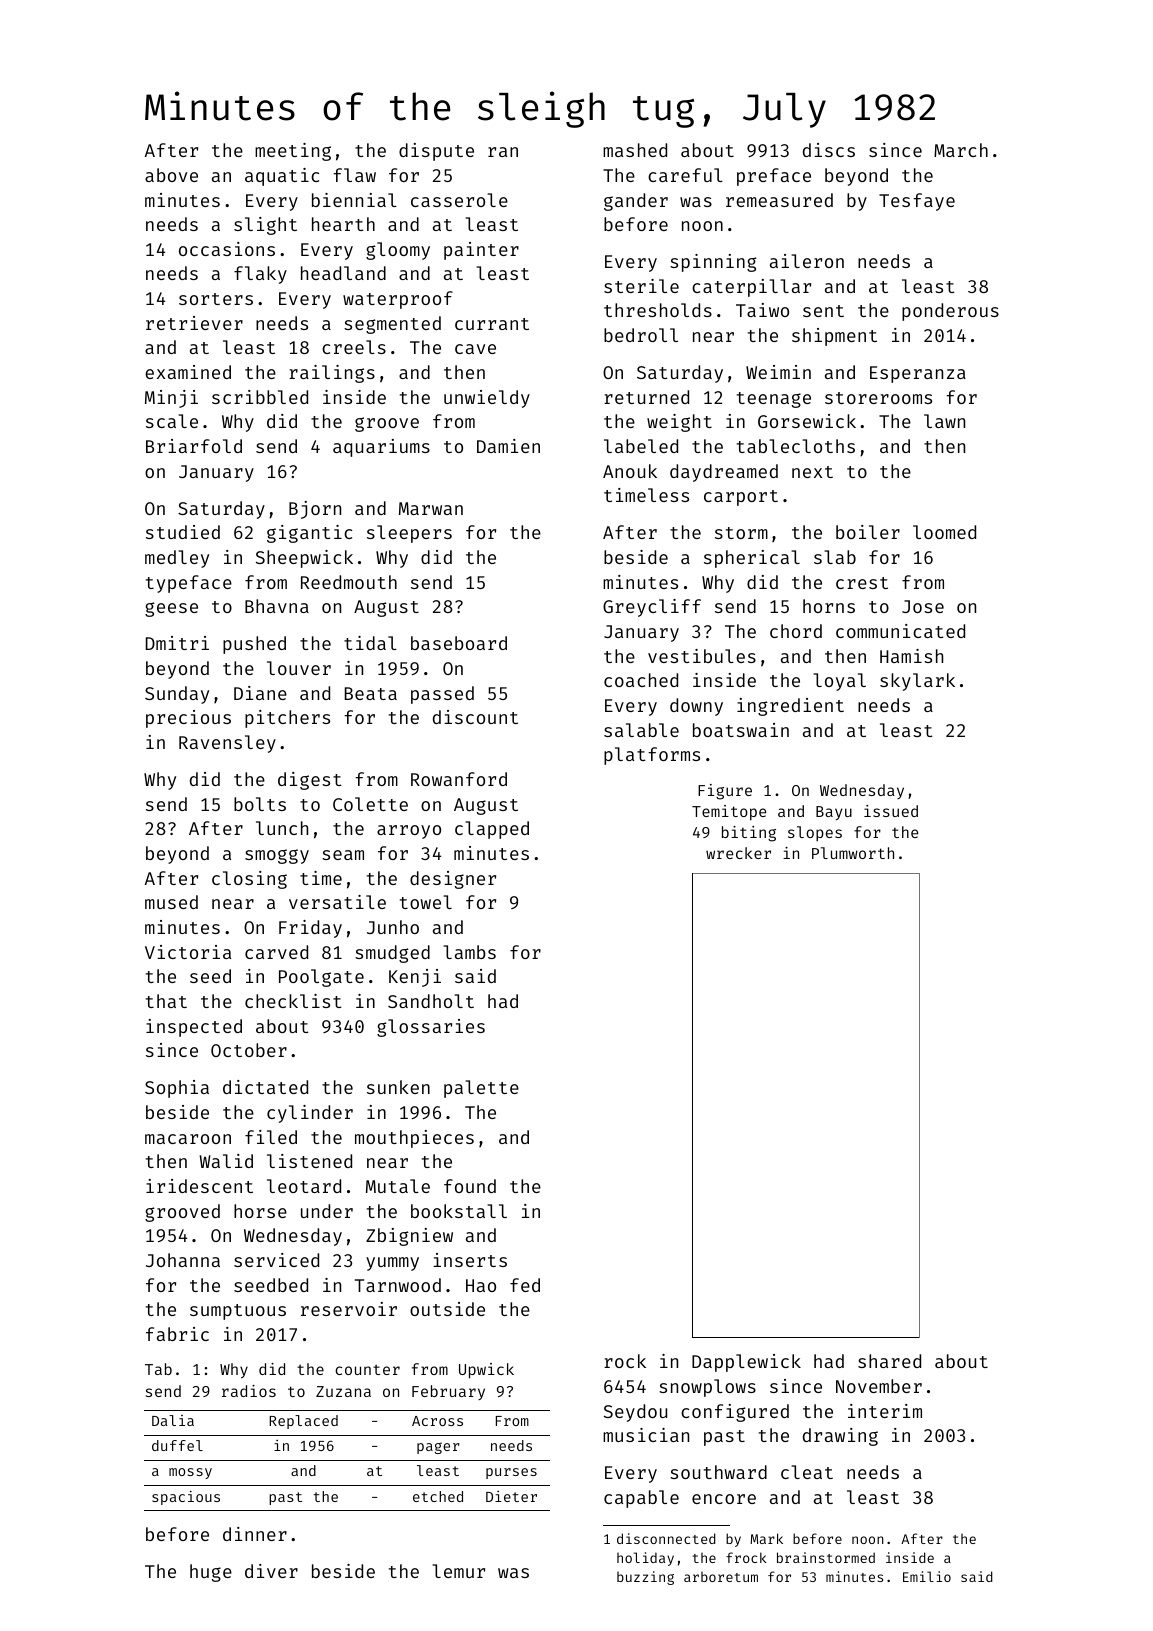  What do you see at coordinates (199, 1186) in the screenshot?
I see `iridescent` at bounding box center [199, 1186].
